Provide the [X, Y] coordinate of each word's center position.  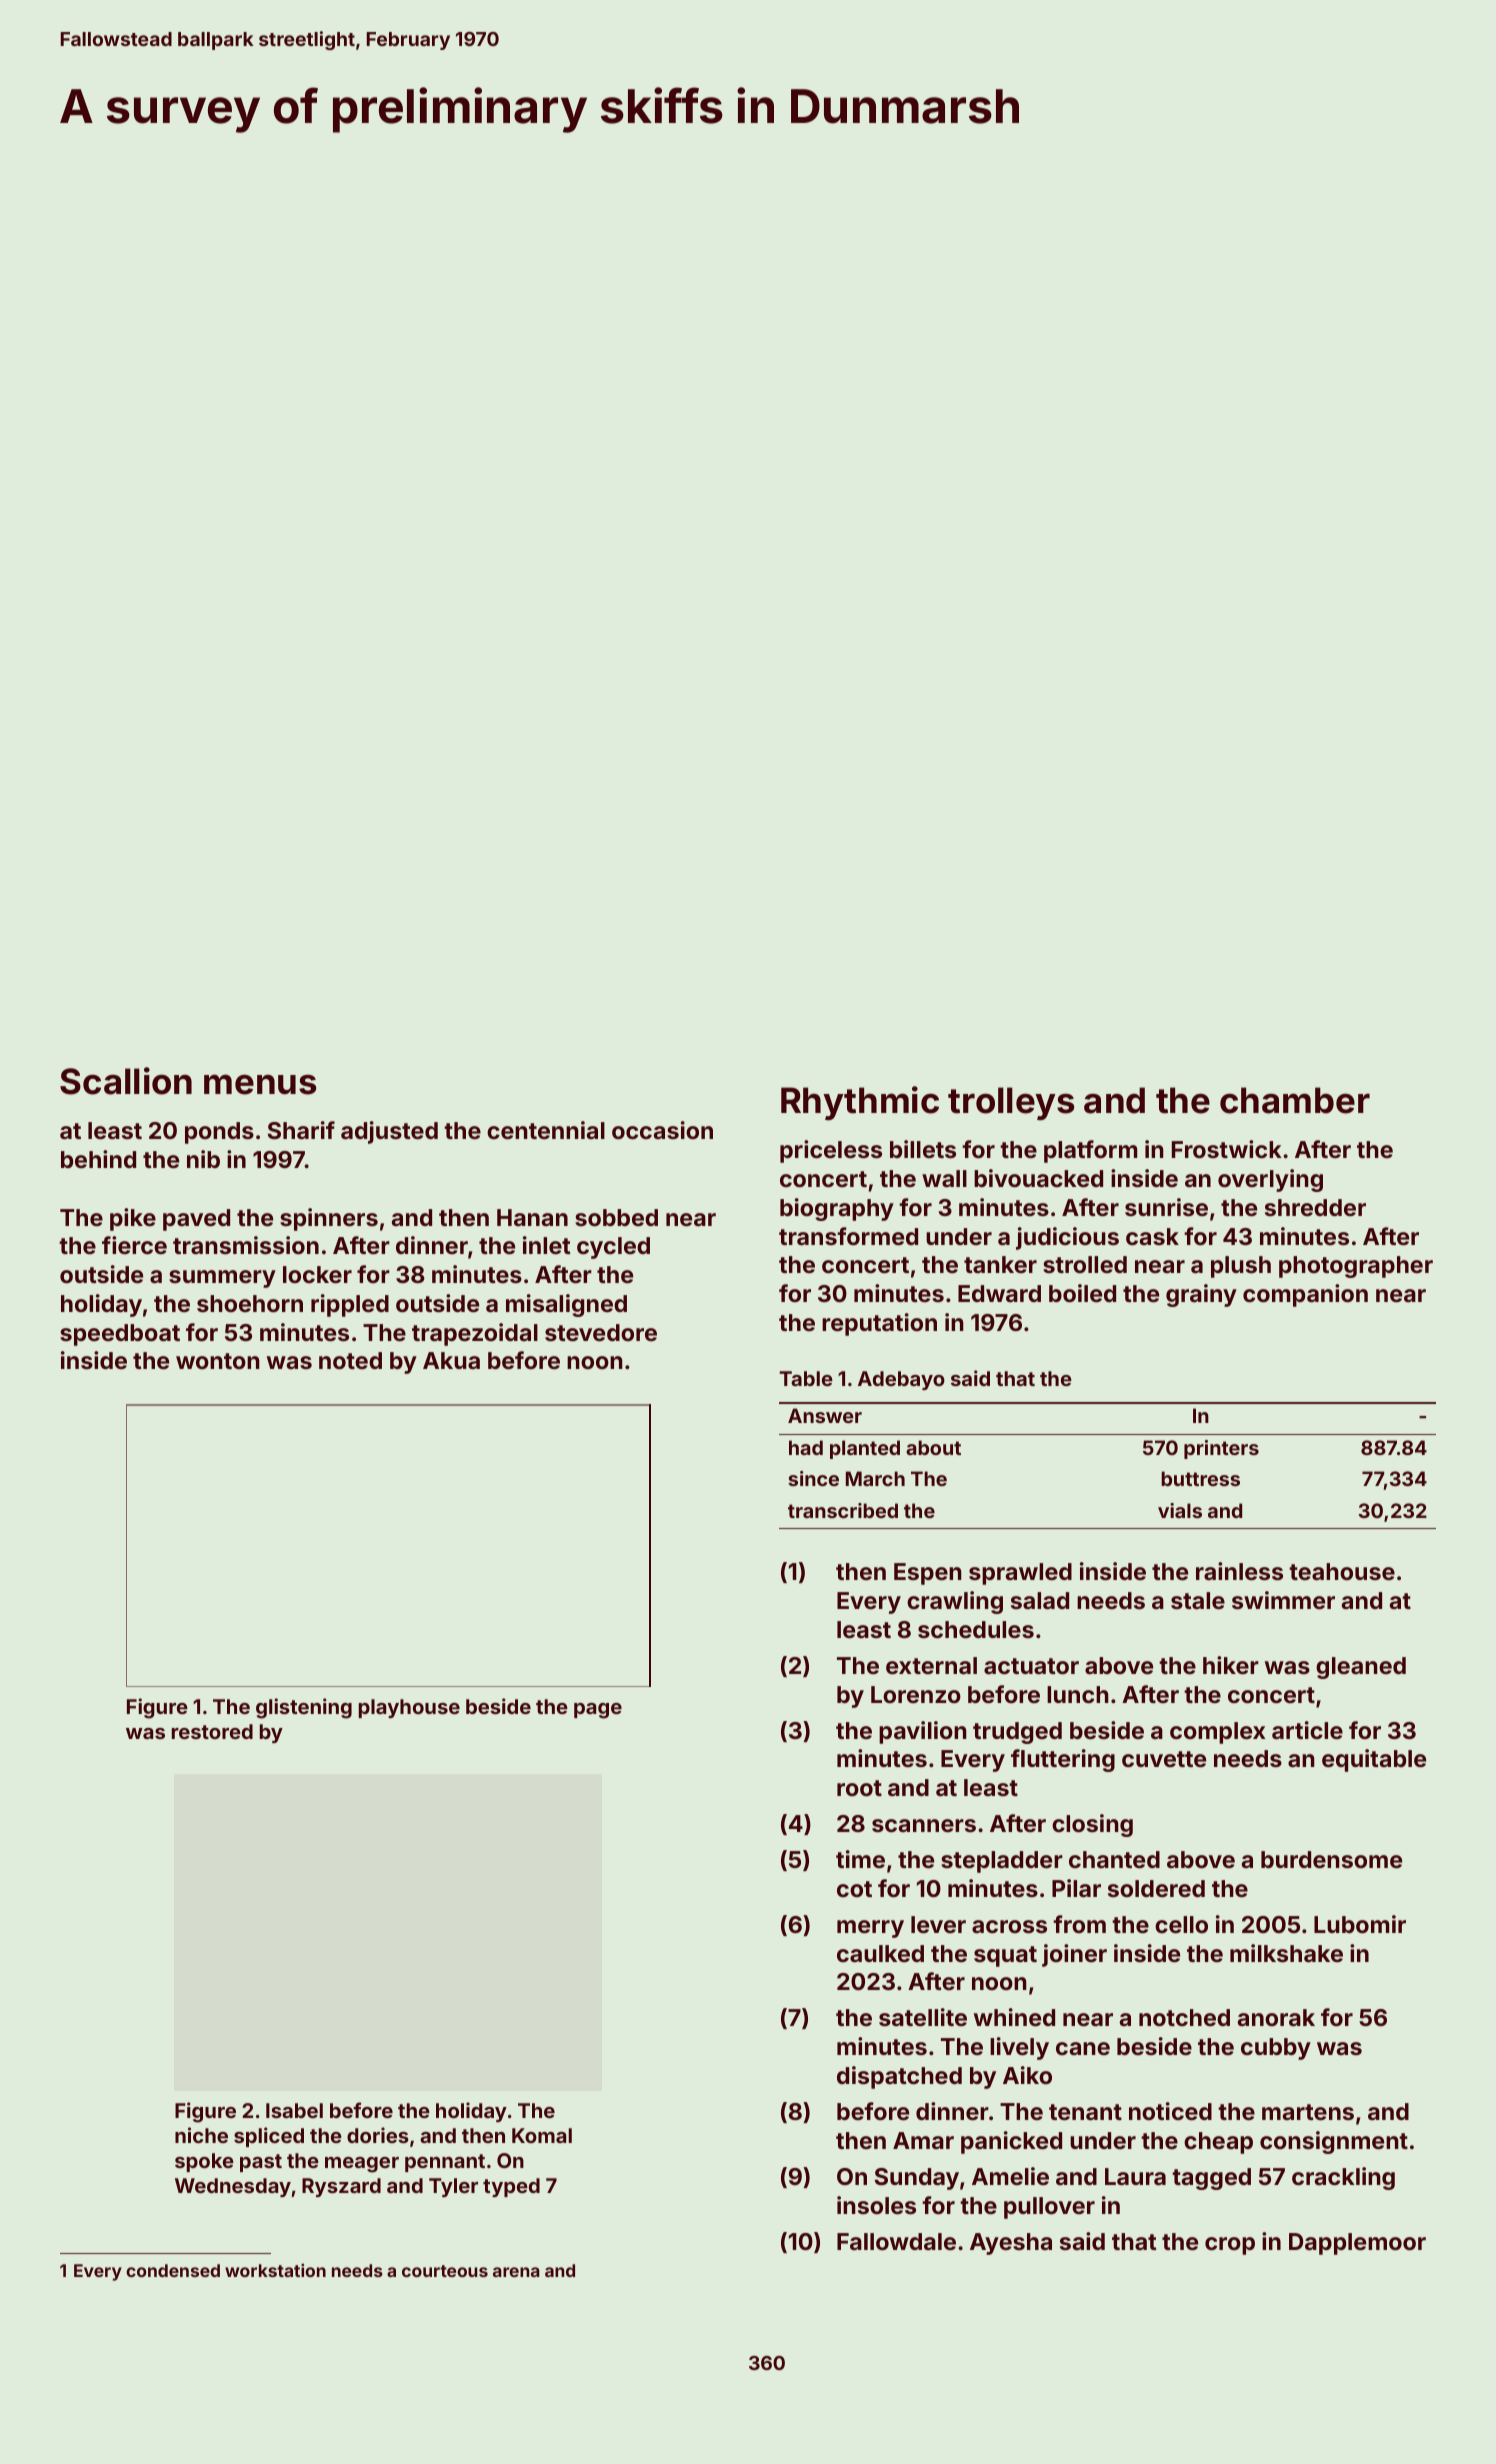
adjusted [389, 1132]
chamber [1295, 1100]
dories [378, 2135]
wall [944, 1178]
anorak [1276, 2017]
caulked [880, 1953]
